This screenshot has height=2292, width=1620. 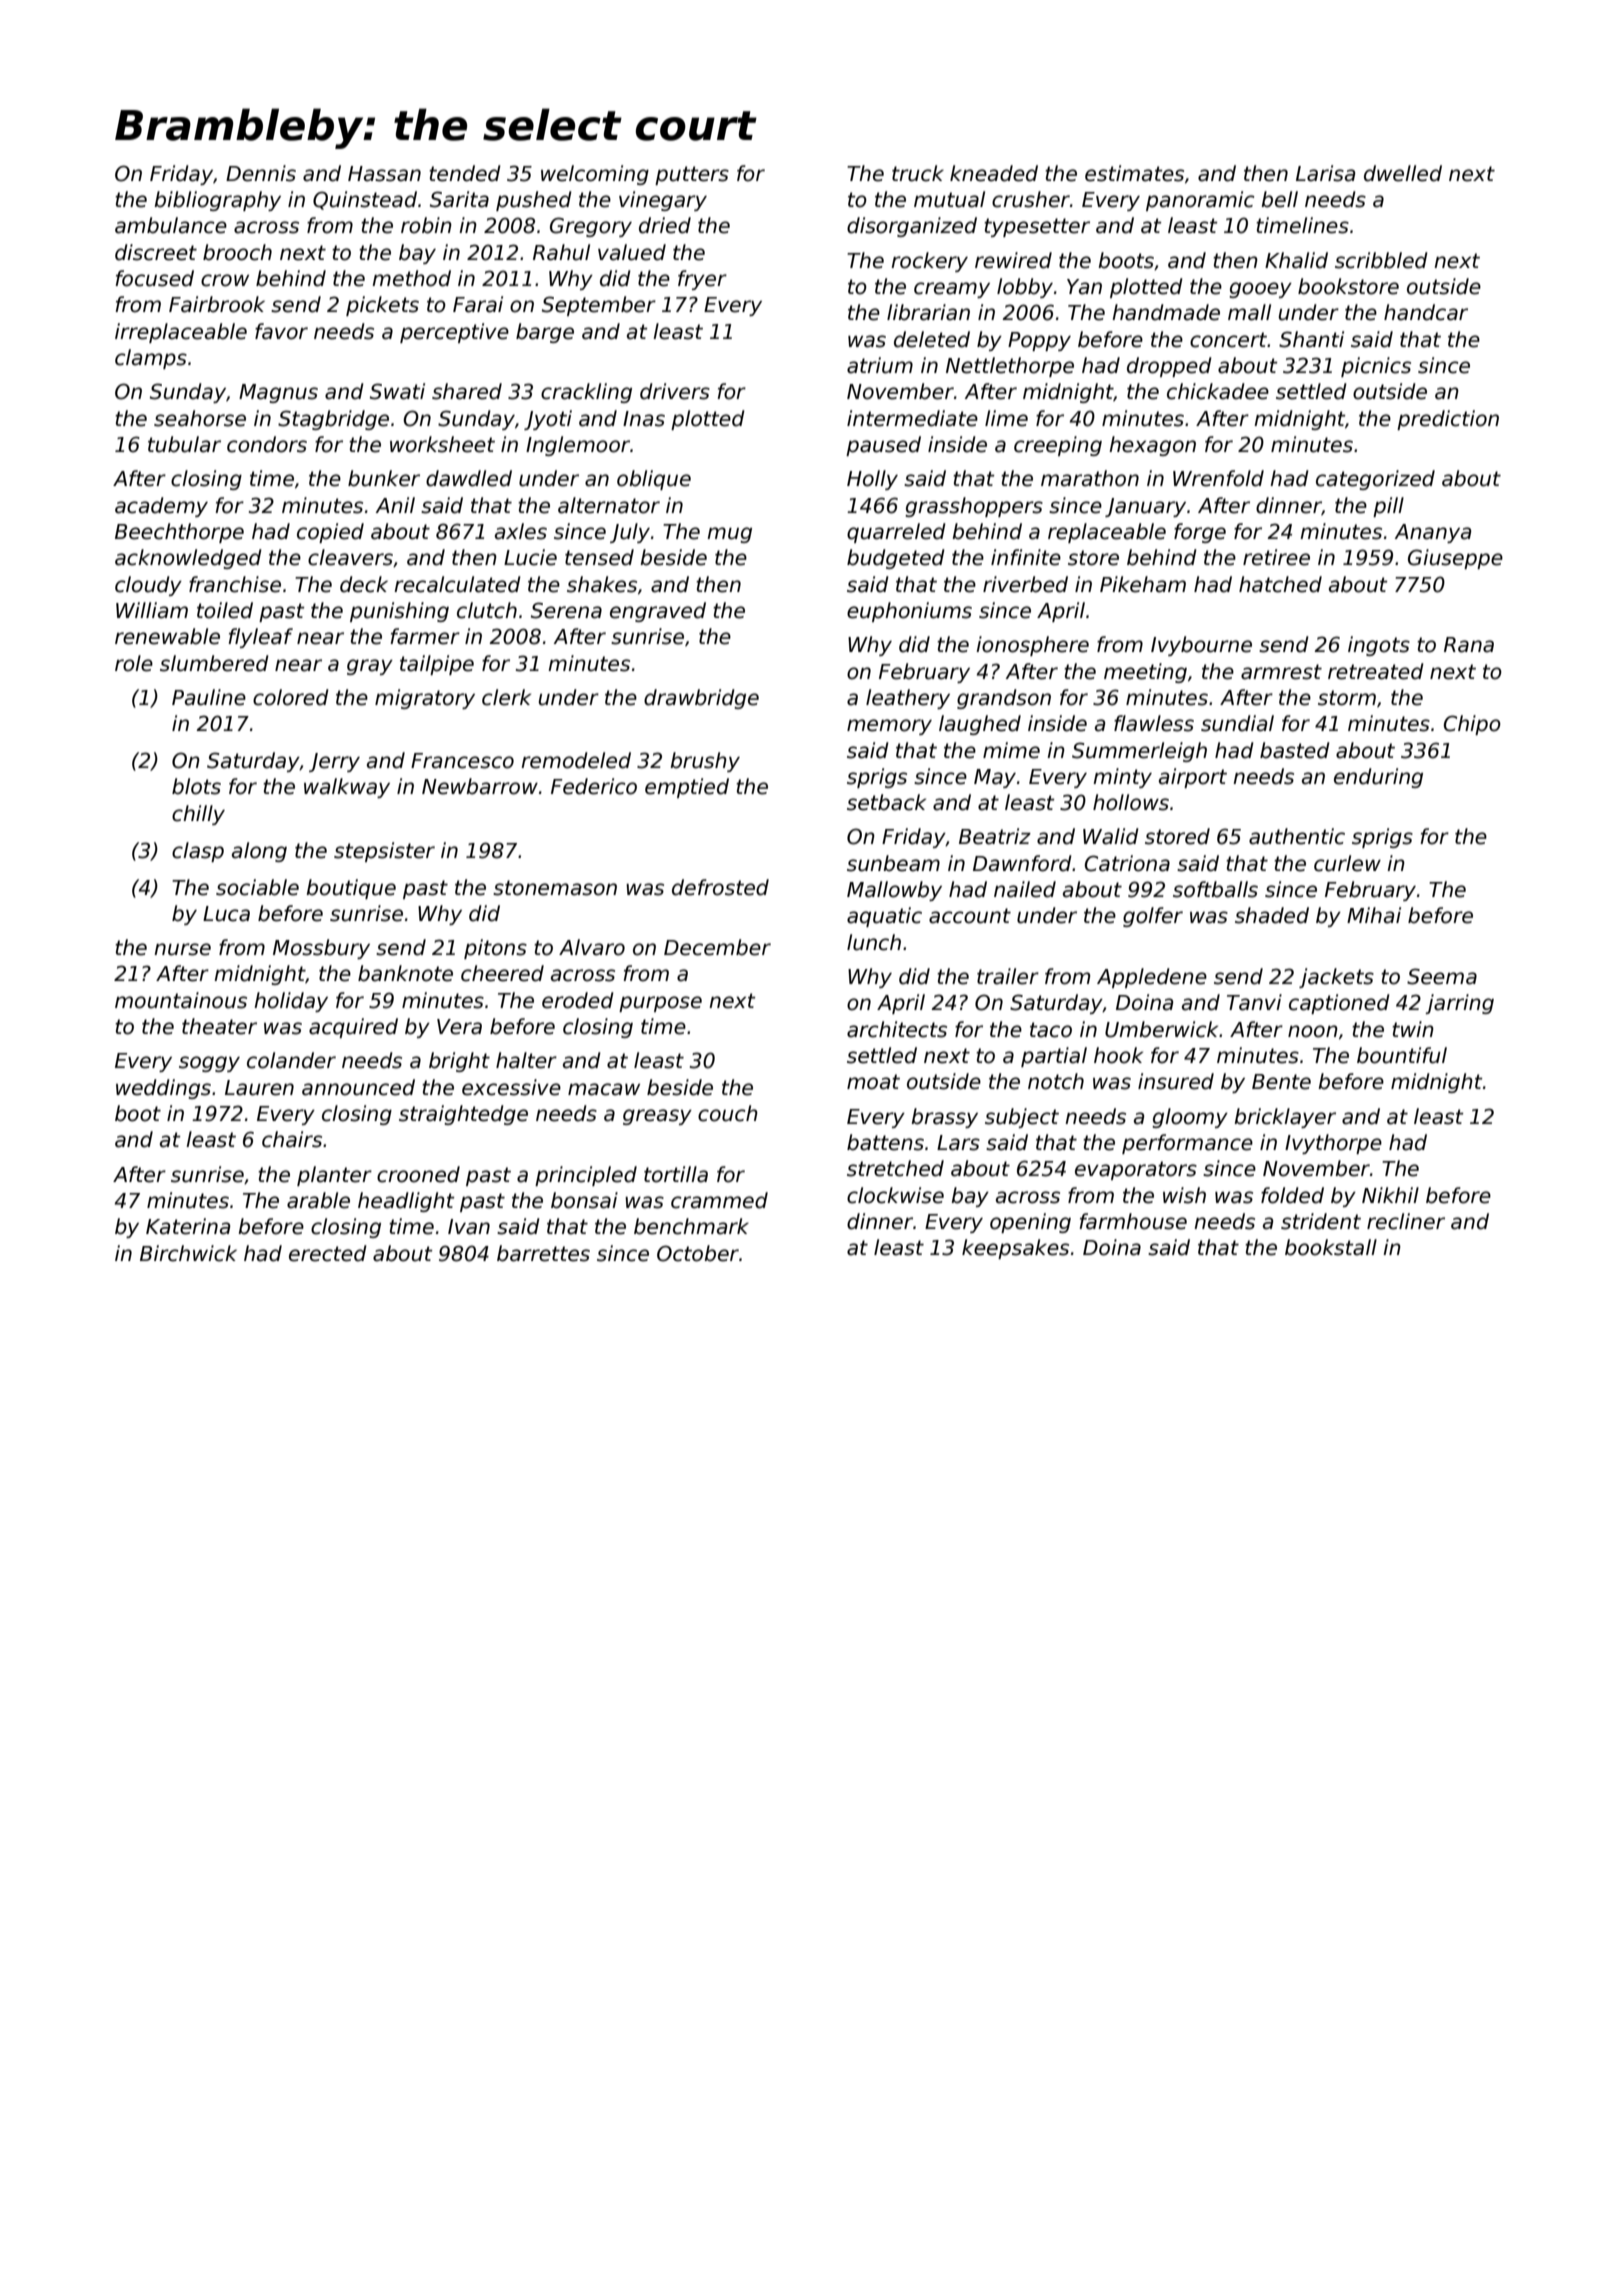 I want to click on Seema, so click(x=1442, y=976).
